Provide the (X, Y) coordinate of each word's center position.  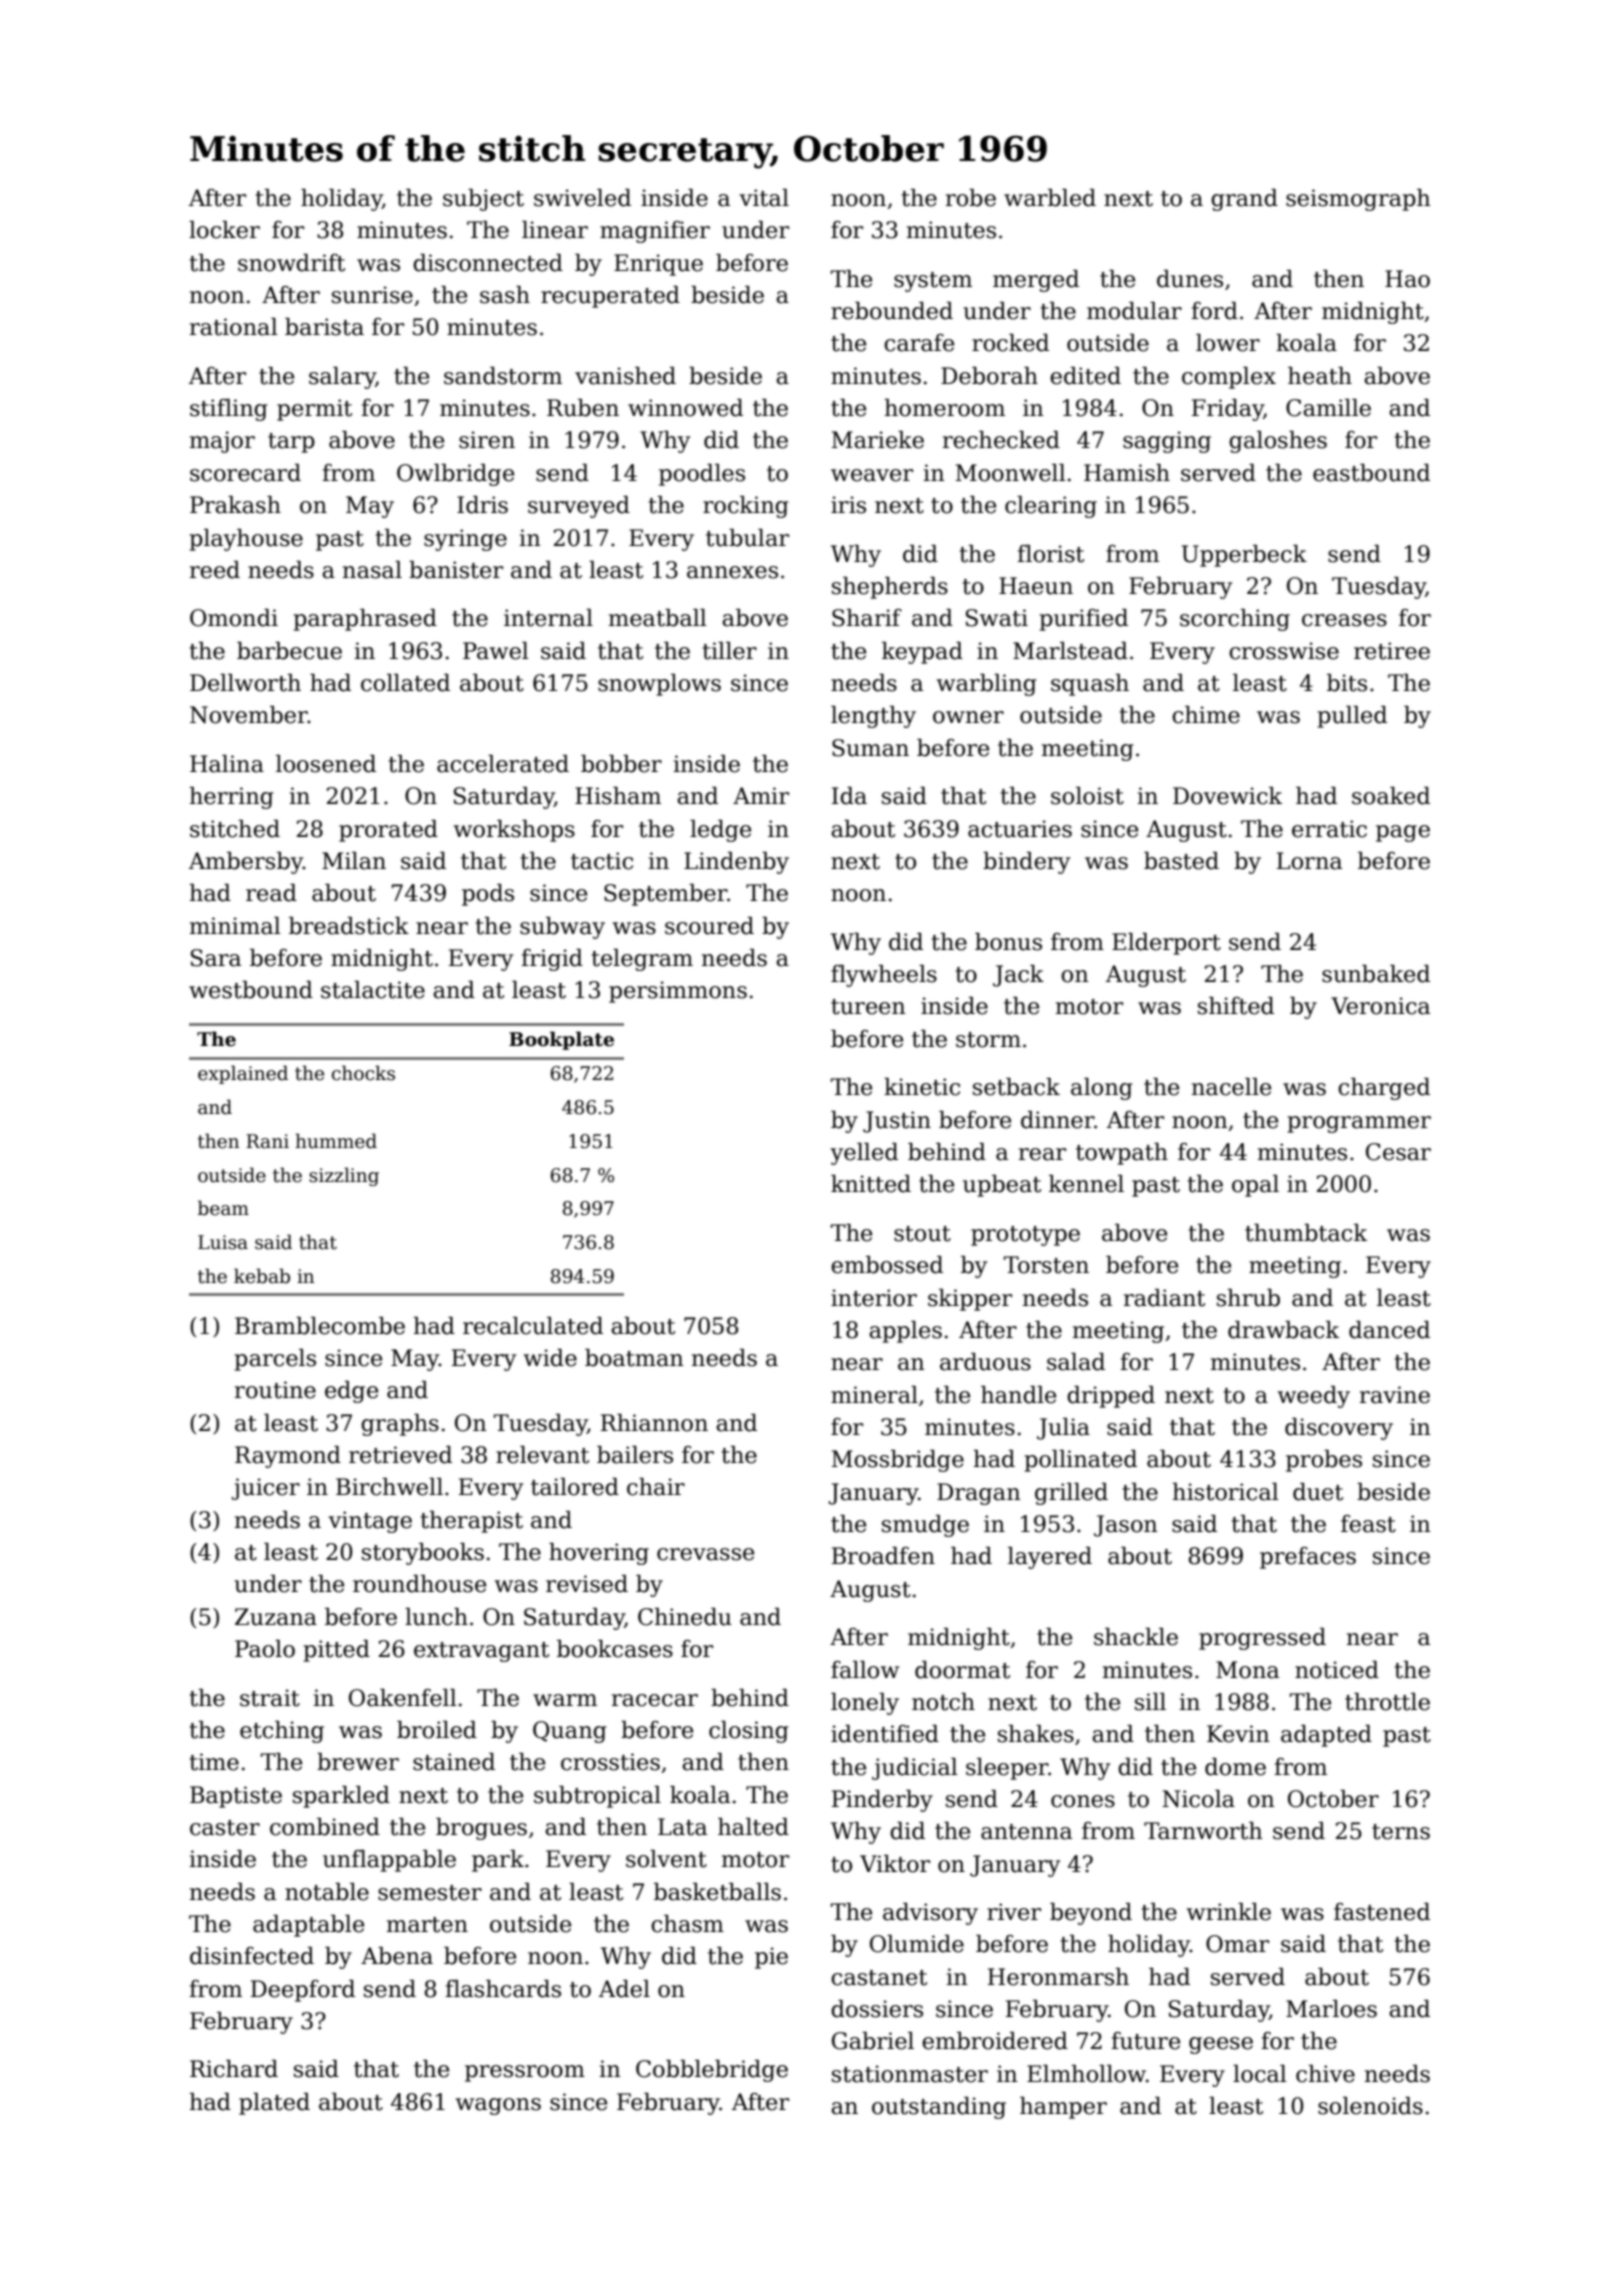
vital (764, 198)
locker (224, 230)
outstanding (939, 2108)
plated (274, 2104)
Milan (354, 861)
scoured (709, 926)
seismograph (1358, 200)
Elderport (1166, 944)
